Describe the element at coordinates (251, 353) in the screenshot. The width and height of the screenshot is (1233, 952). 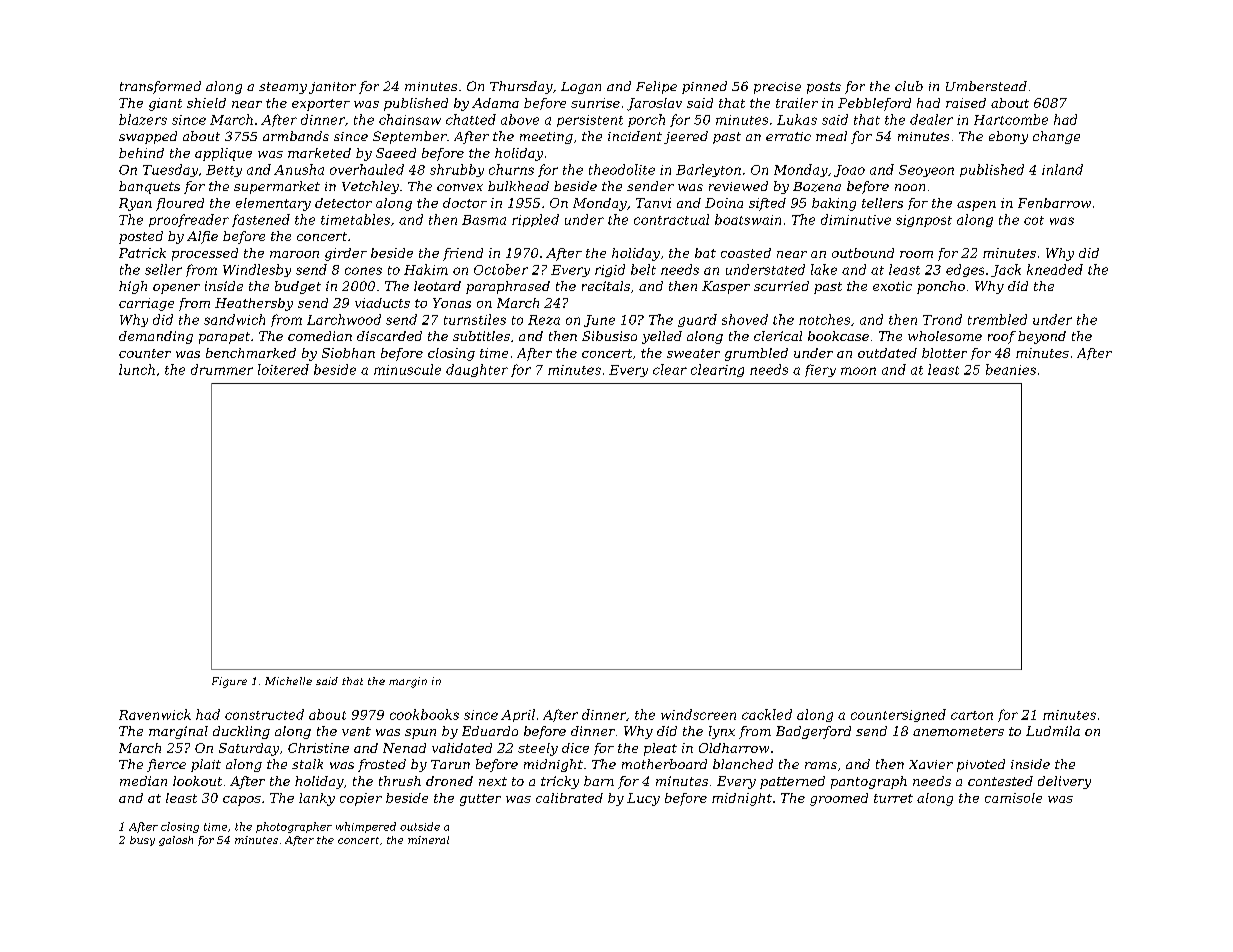
I see `benchmarked` at that location.
